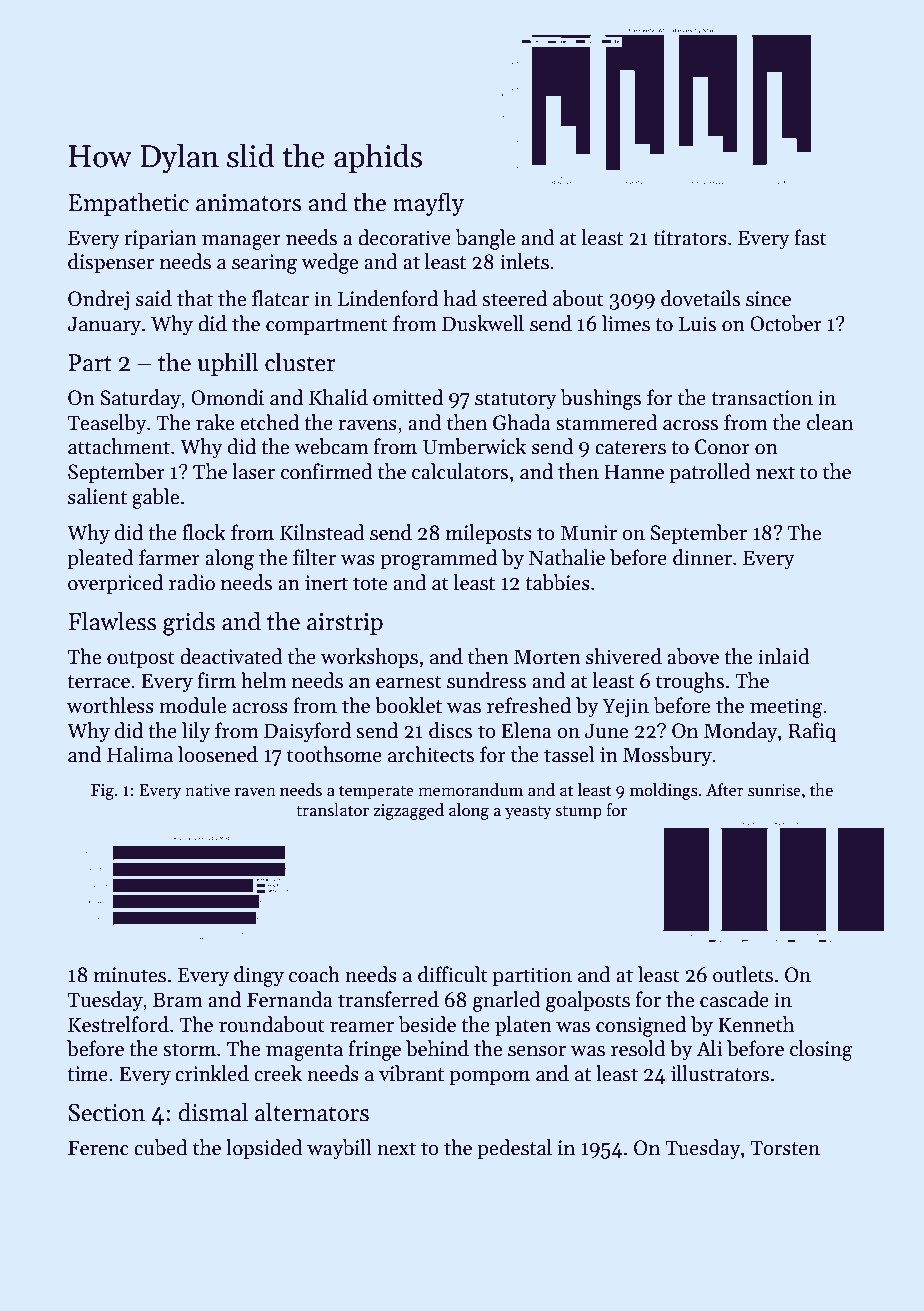 The image size is (924, 1311). I want to click on coach, so click(314, 974).
